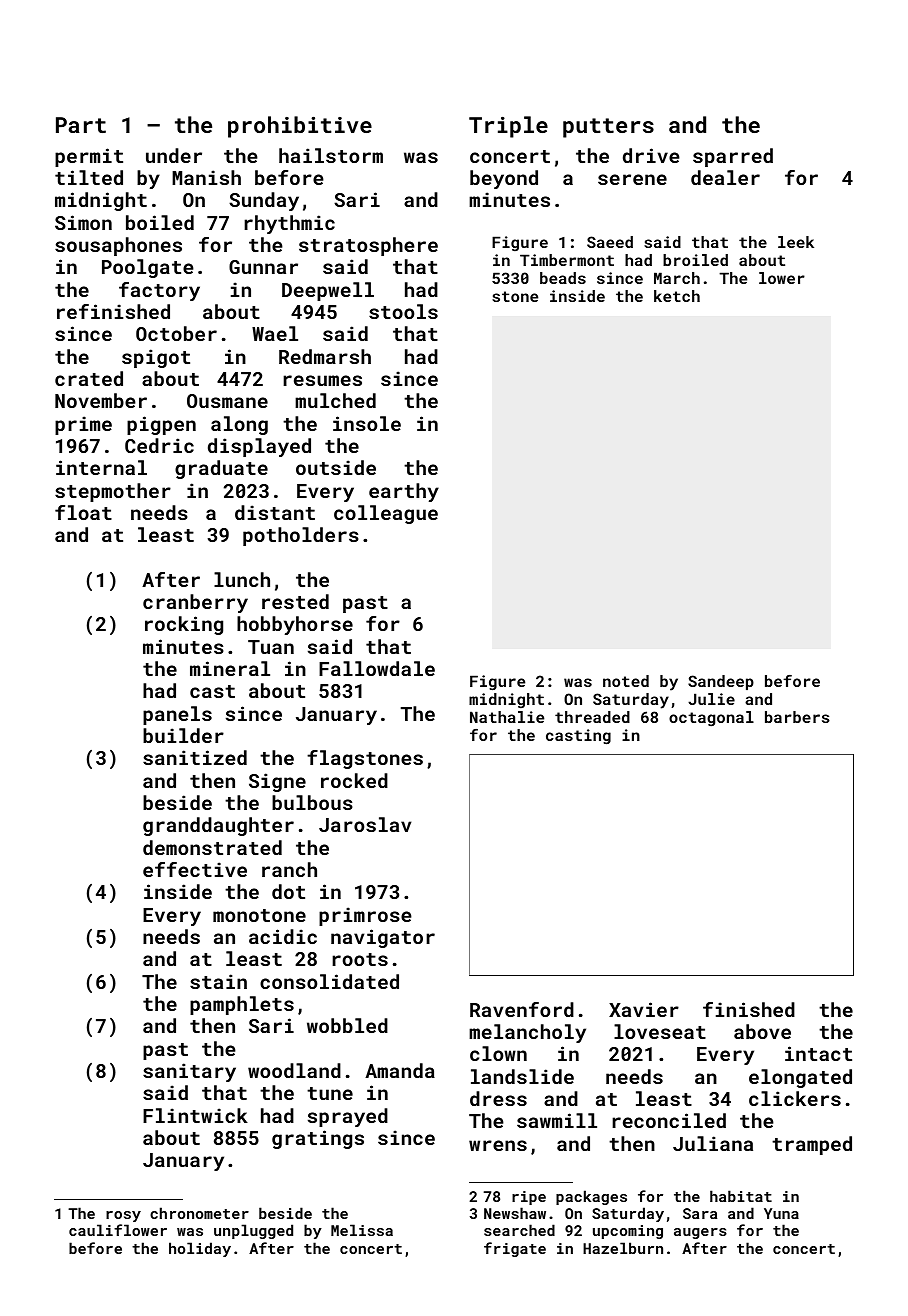 This image has width=908, height=1316. Describe the element at coordinates (403, 311) in the image. I see `stools` at that location.
